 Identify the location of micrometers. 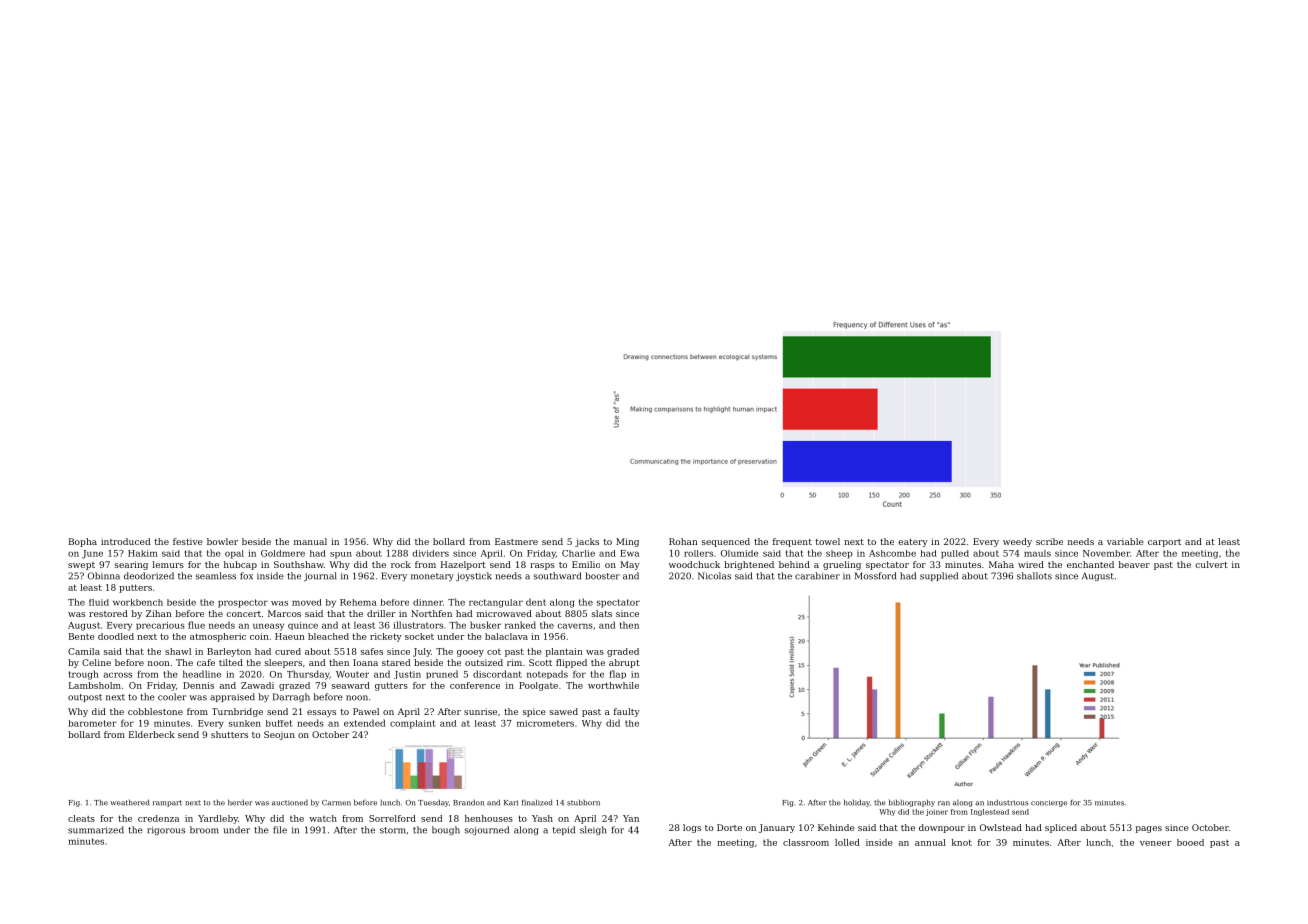
(545, 723).
